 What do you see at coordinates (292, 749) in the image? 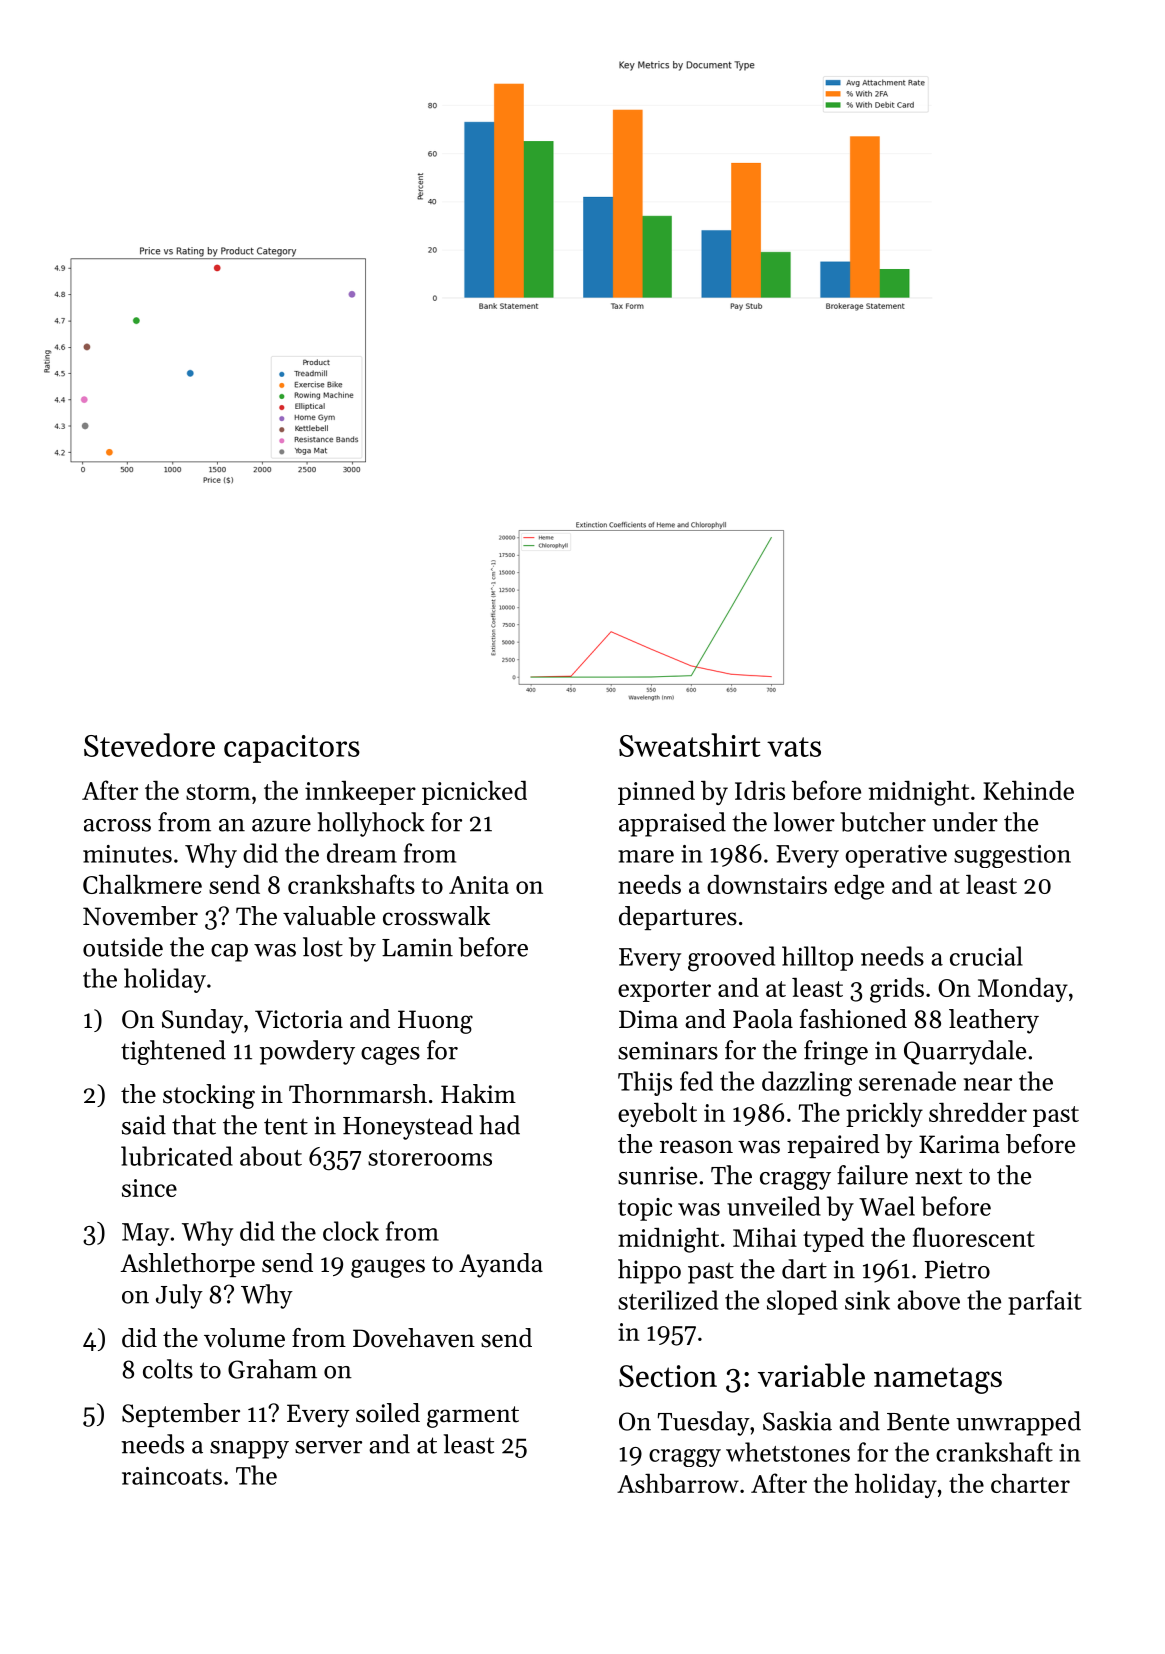
I see `capacitors` at bounding box center [292, 749].
